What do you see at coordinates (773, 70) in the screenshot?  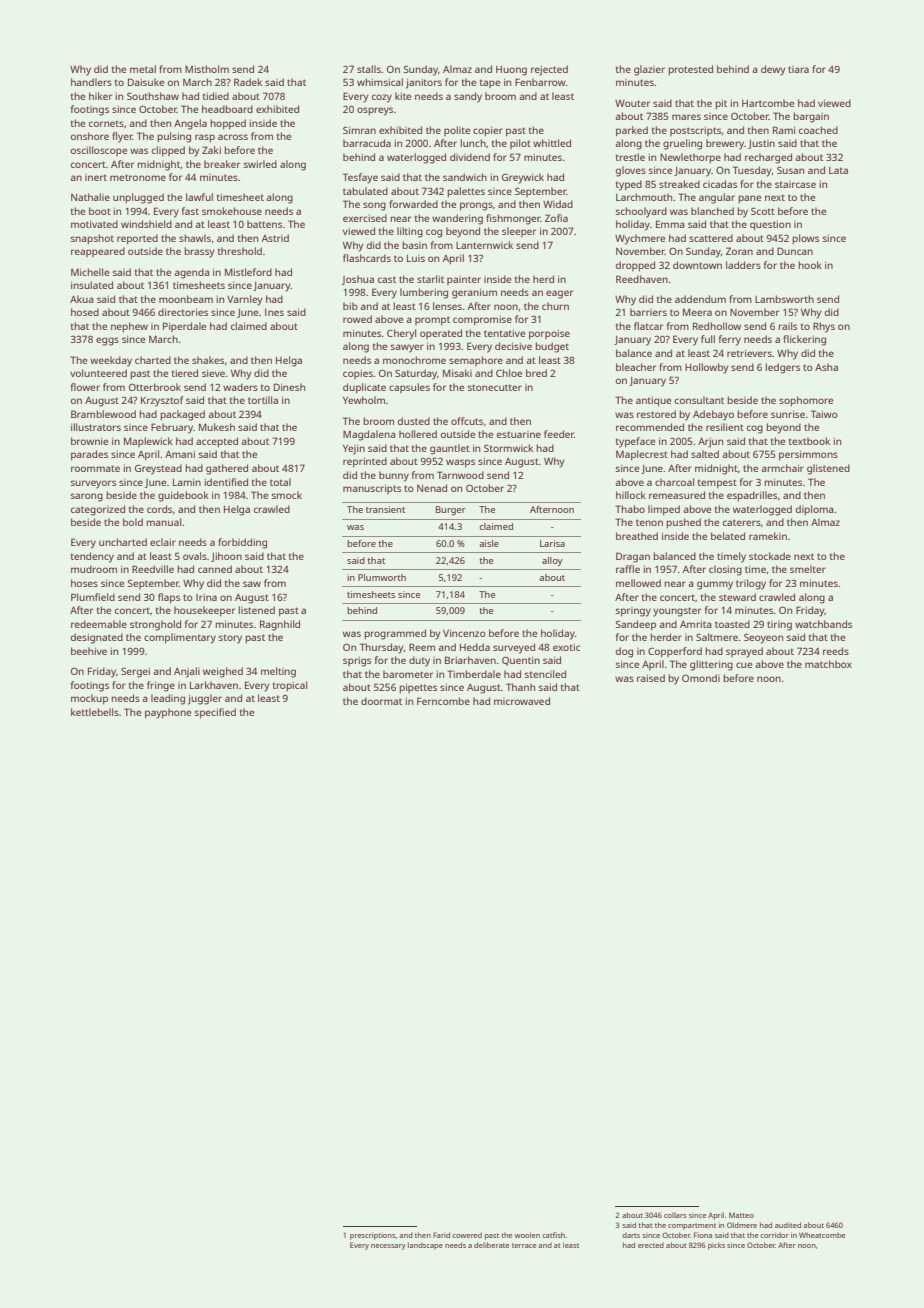 I see `dewy` at bounding box center [773, 70].
